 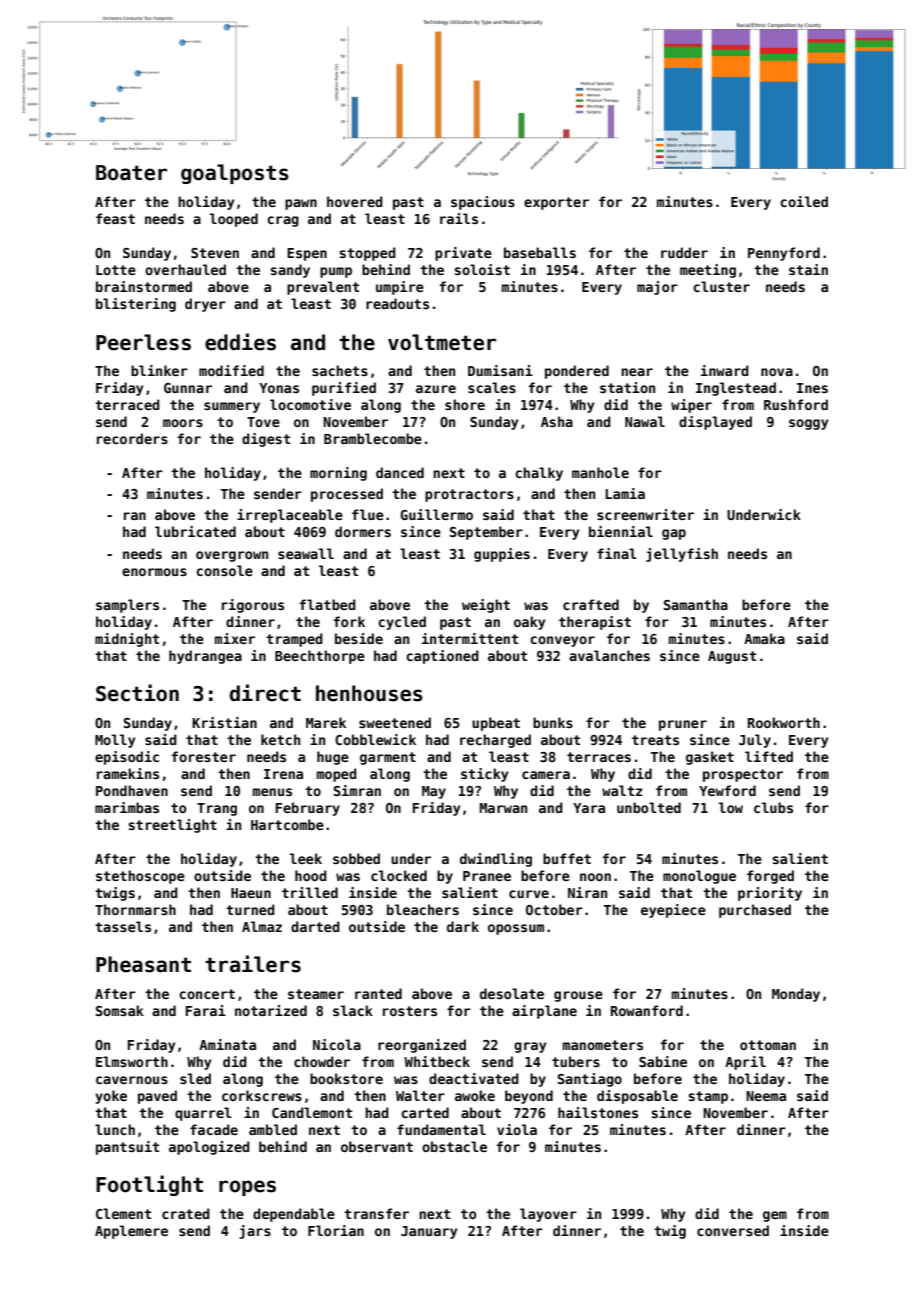 What do you see at coordinates (367, 254) in the document?
I see `stopped` at bounding box center [367, 254].
